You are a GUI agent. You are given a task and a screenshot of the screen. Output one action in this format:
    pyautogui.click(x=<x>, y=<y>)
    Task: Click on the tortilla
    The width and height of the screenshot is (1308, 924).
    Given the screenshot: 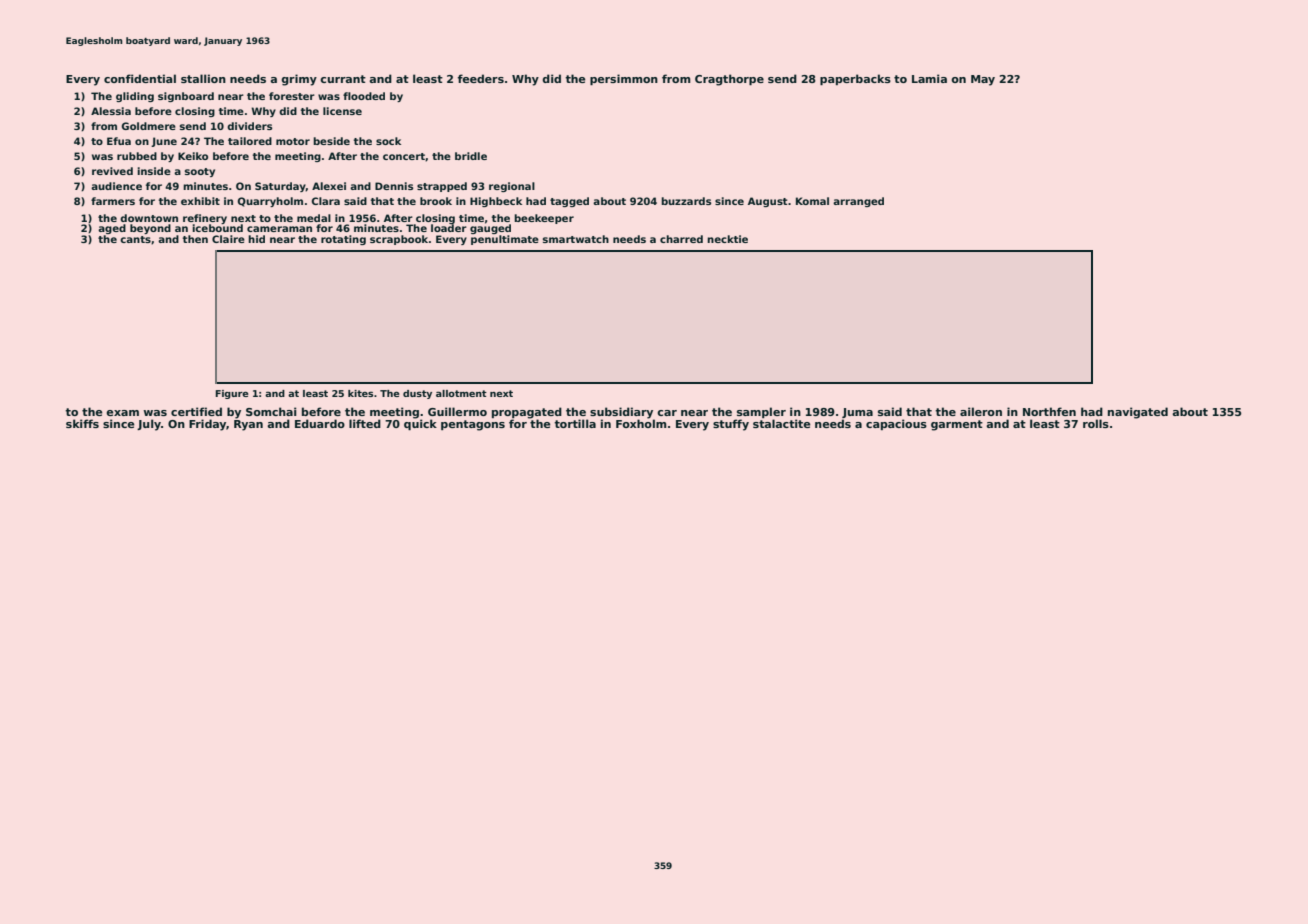 What is the action you would take?
    pyautogui.click(x=575, y=423)
